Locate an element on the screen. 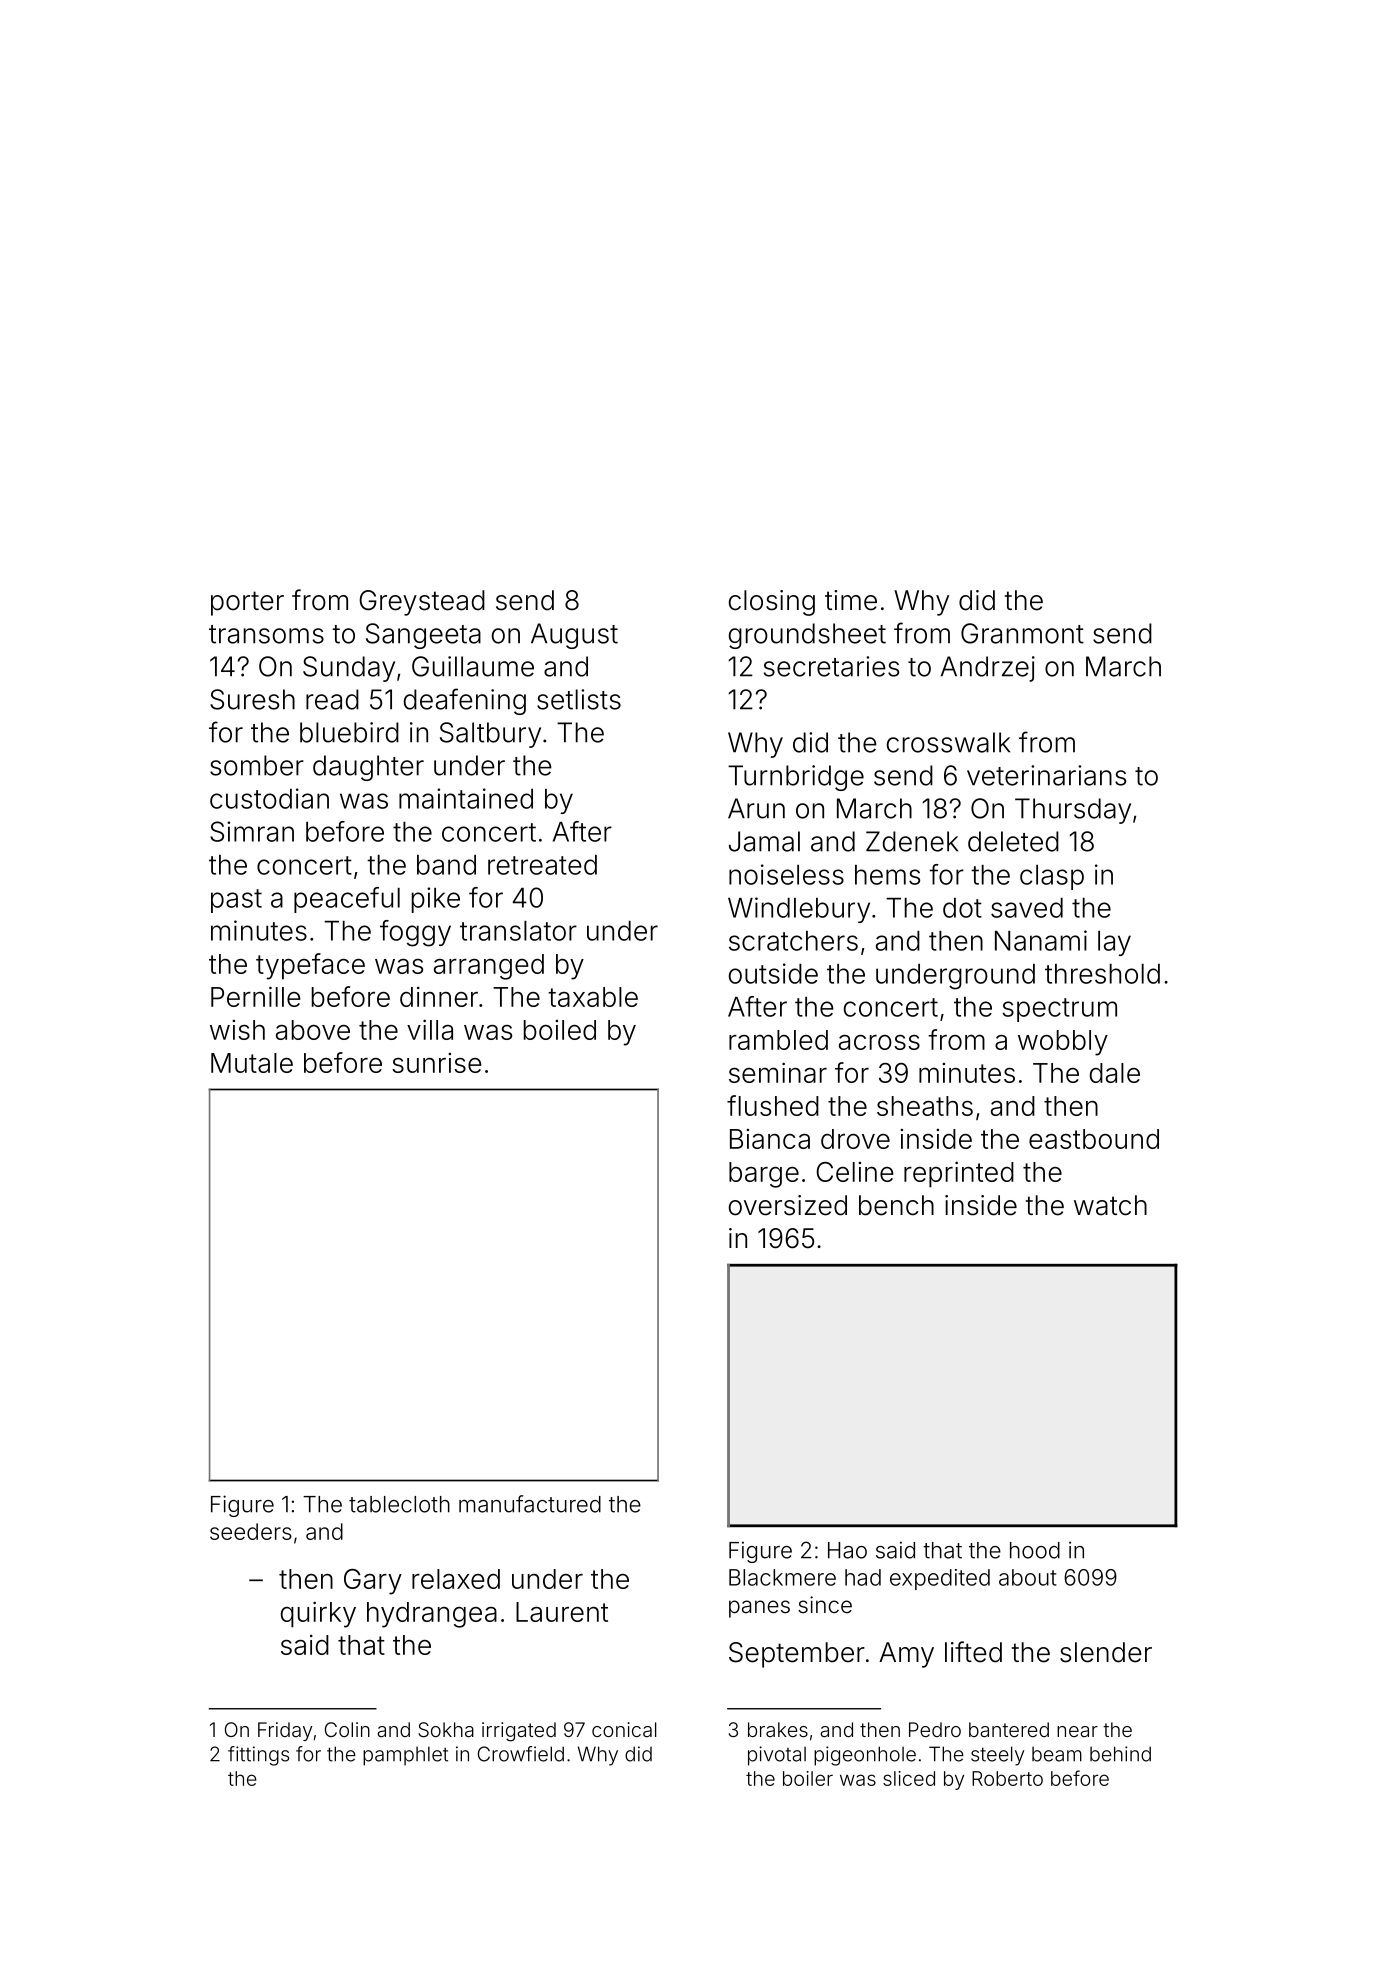 The height and width of the screenshot is (1969, 1386). pamphlet is located at coordinates (405, 1756).
